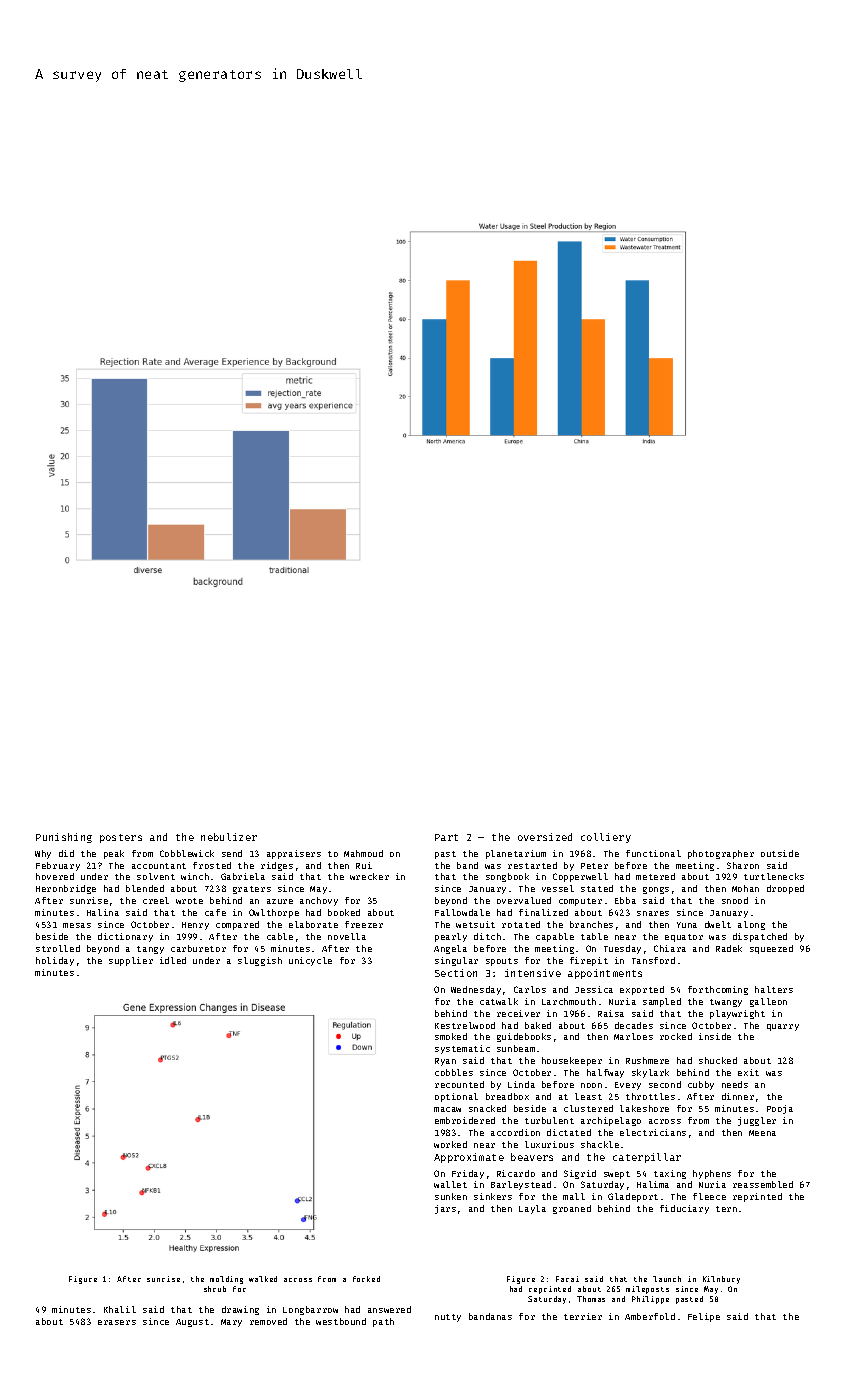 This page has height=1400, width=849. Describe the element at coordinates (465, 1025) in the page. I see `Kestrelwood` at that location.
